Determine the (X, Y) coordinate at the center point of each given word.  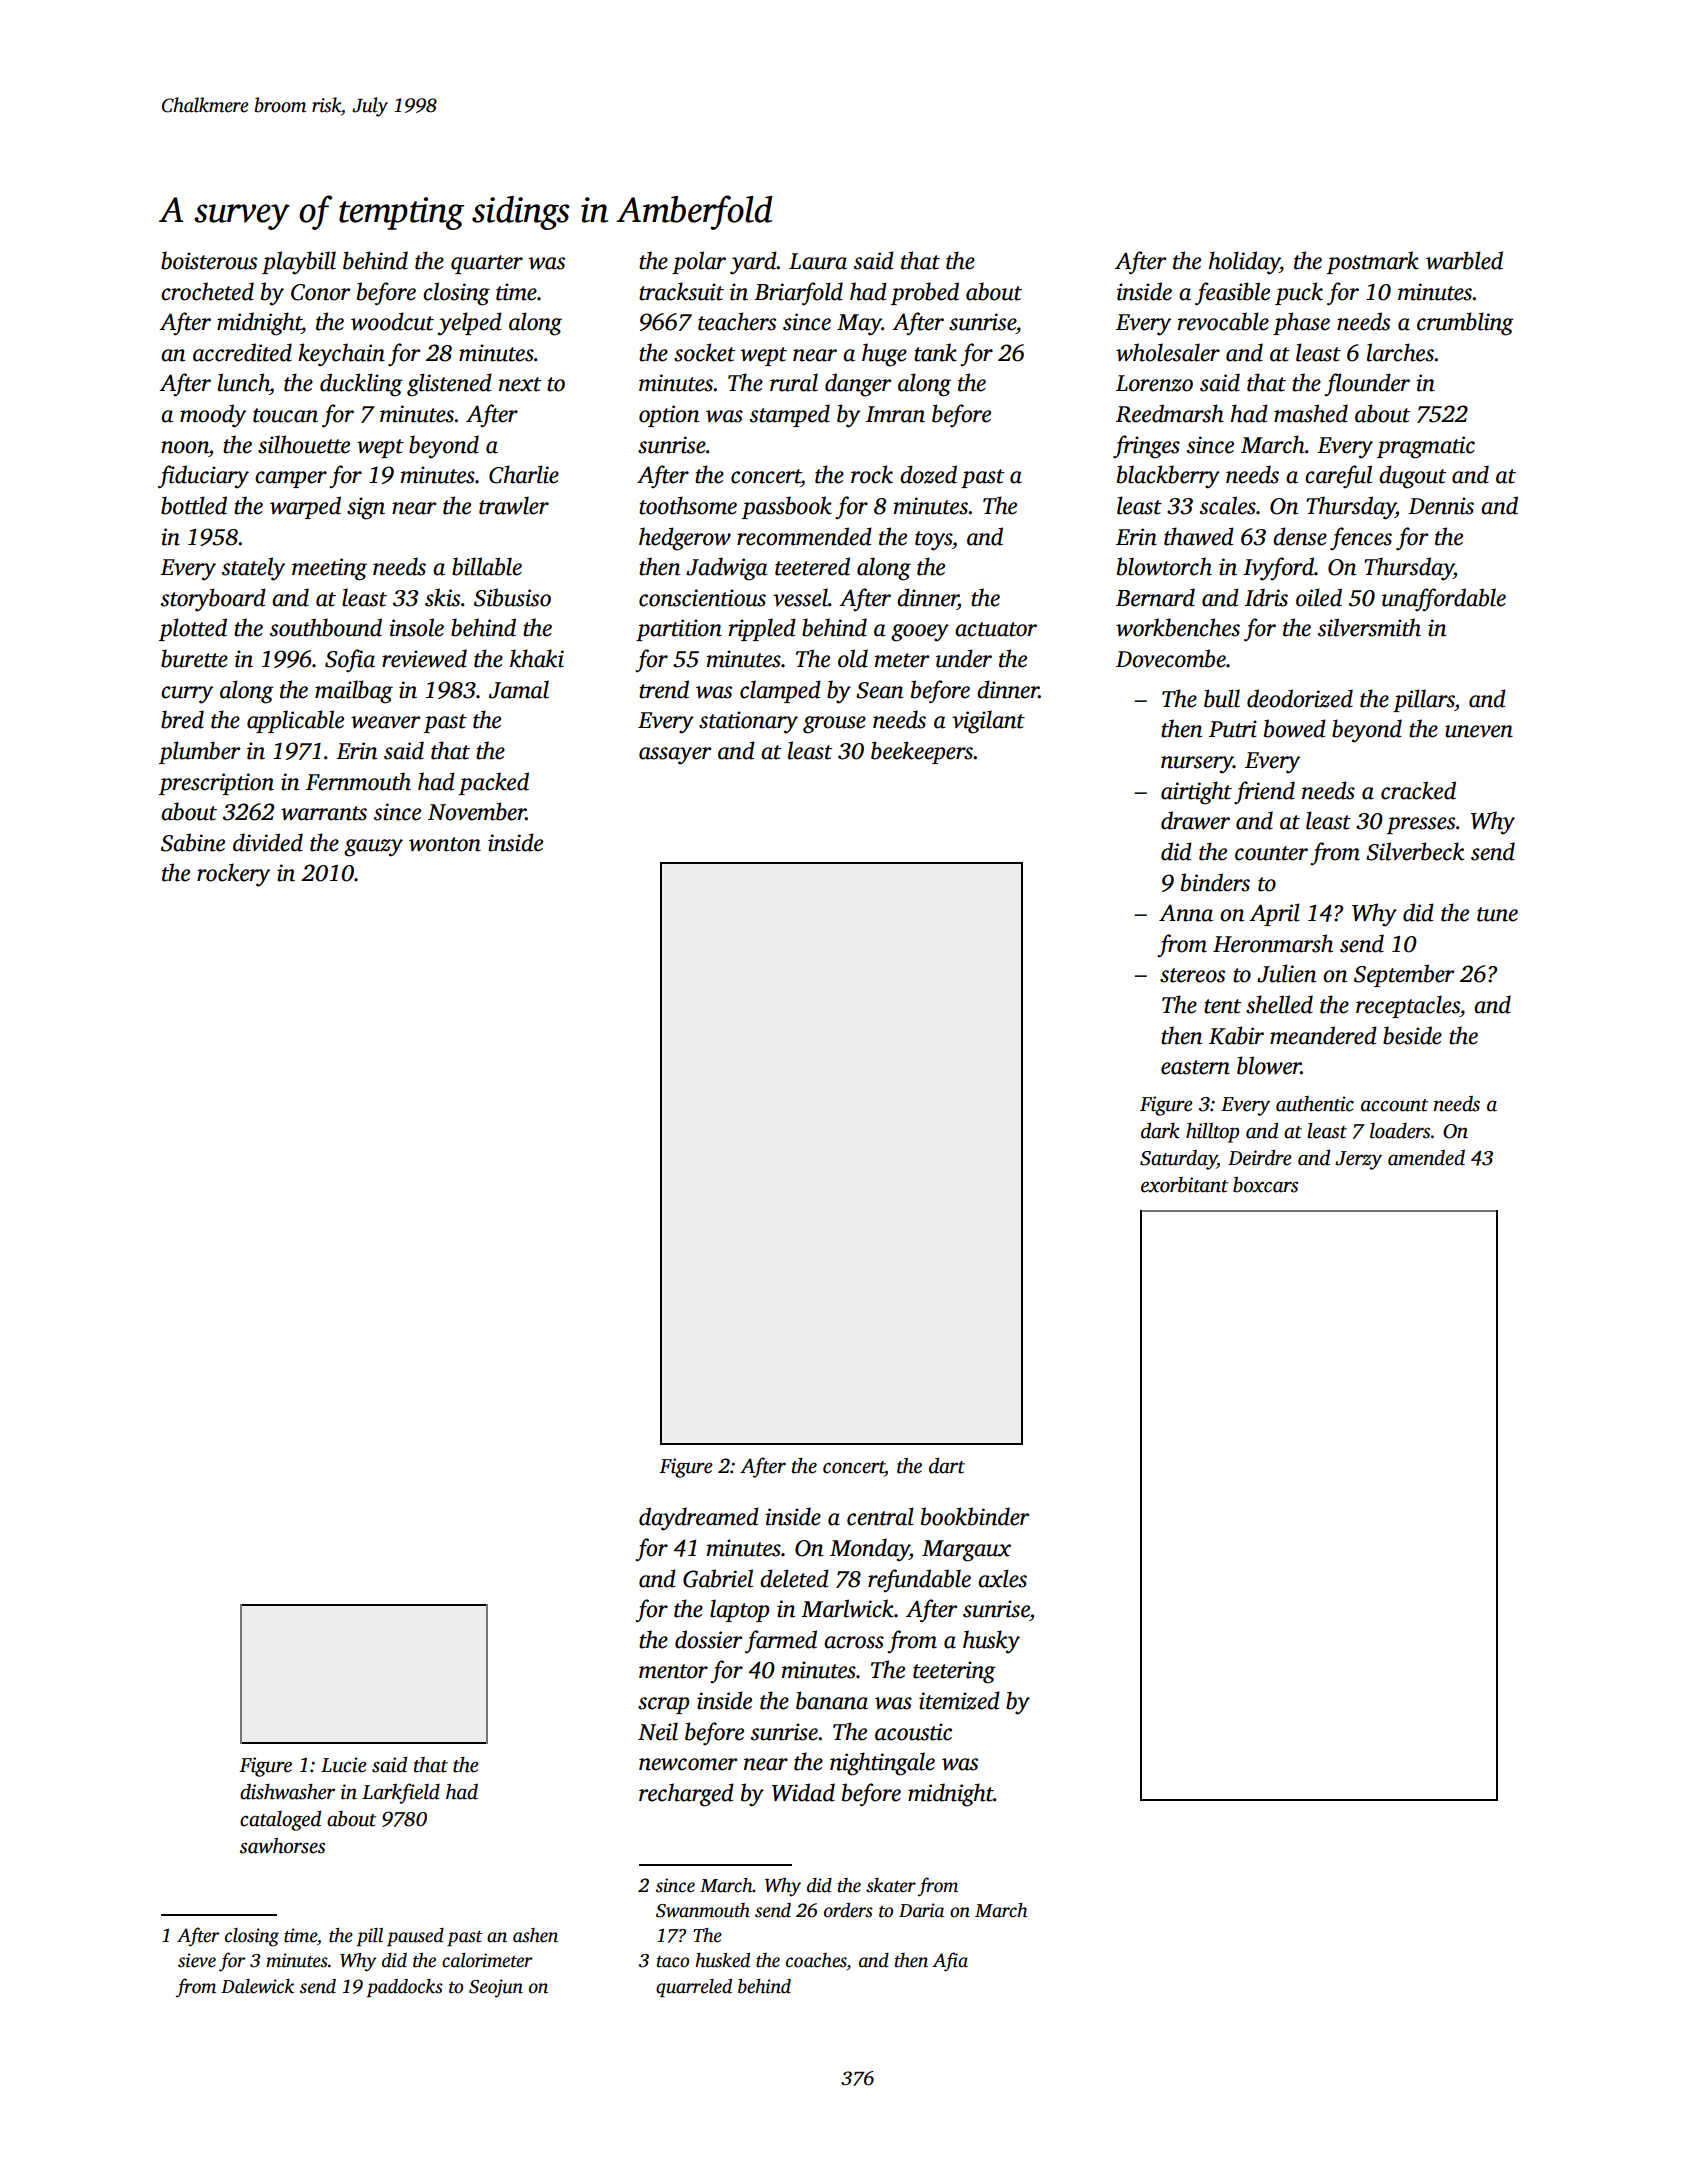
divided (268, 842)
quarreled (694, 1988)
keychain (341, 355)
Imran (895, 414)
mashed (1311, 413)
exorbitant (1184, 1185)
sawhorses (282, 1845)
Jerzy (1358, 1160)
